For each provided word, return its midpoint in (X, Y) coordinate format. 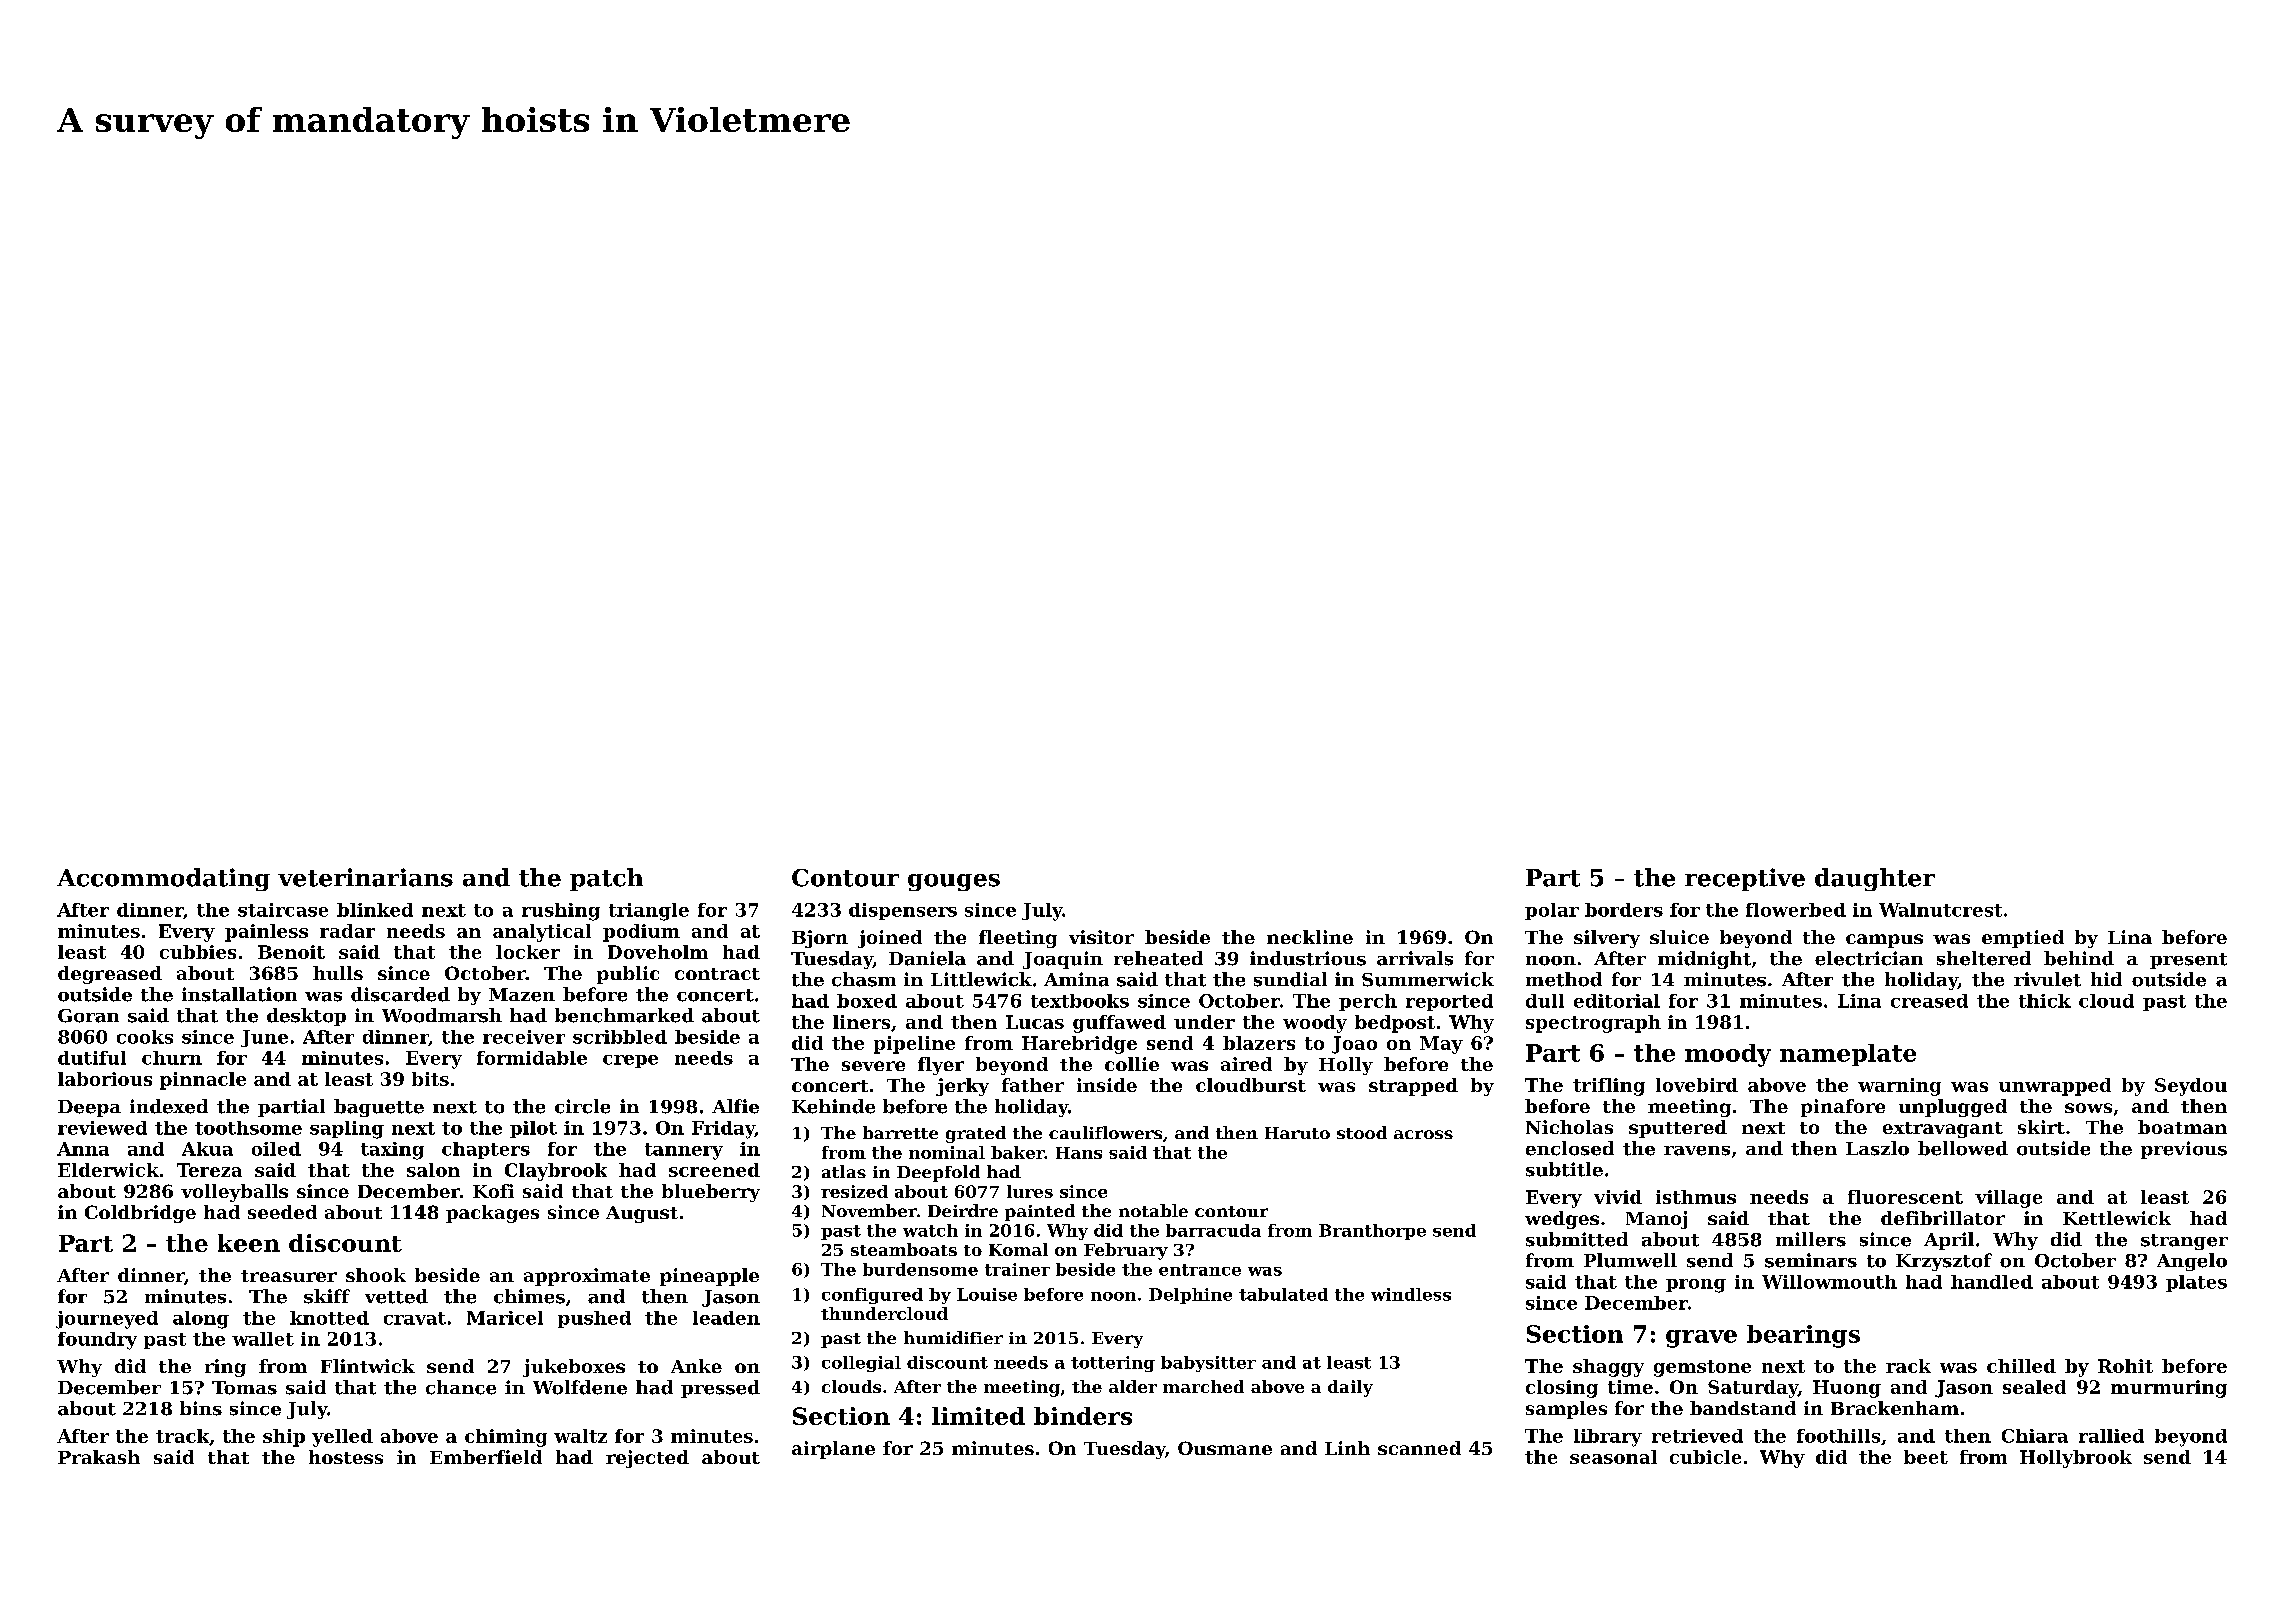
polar (1552, 911)
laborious (105, 1079)
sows (2088, 1108)
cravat (415, 1318)
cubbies (198, 952)
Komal (1018, 1249)
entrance (1200, 1270)
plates (2196, 1283)
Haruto (1297, 1133)
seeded (282, 1212)
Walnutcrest (1940, 910)
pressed (720, 1389)
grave (1701, 1339)
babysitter (1208, 1364)
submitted (1577, 1239)
